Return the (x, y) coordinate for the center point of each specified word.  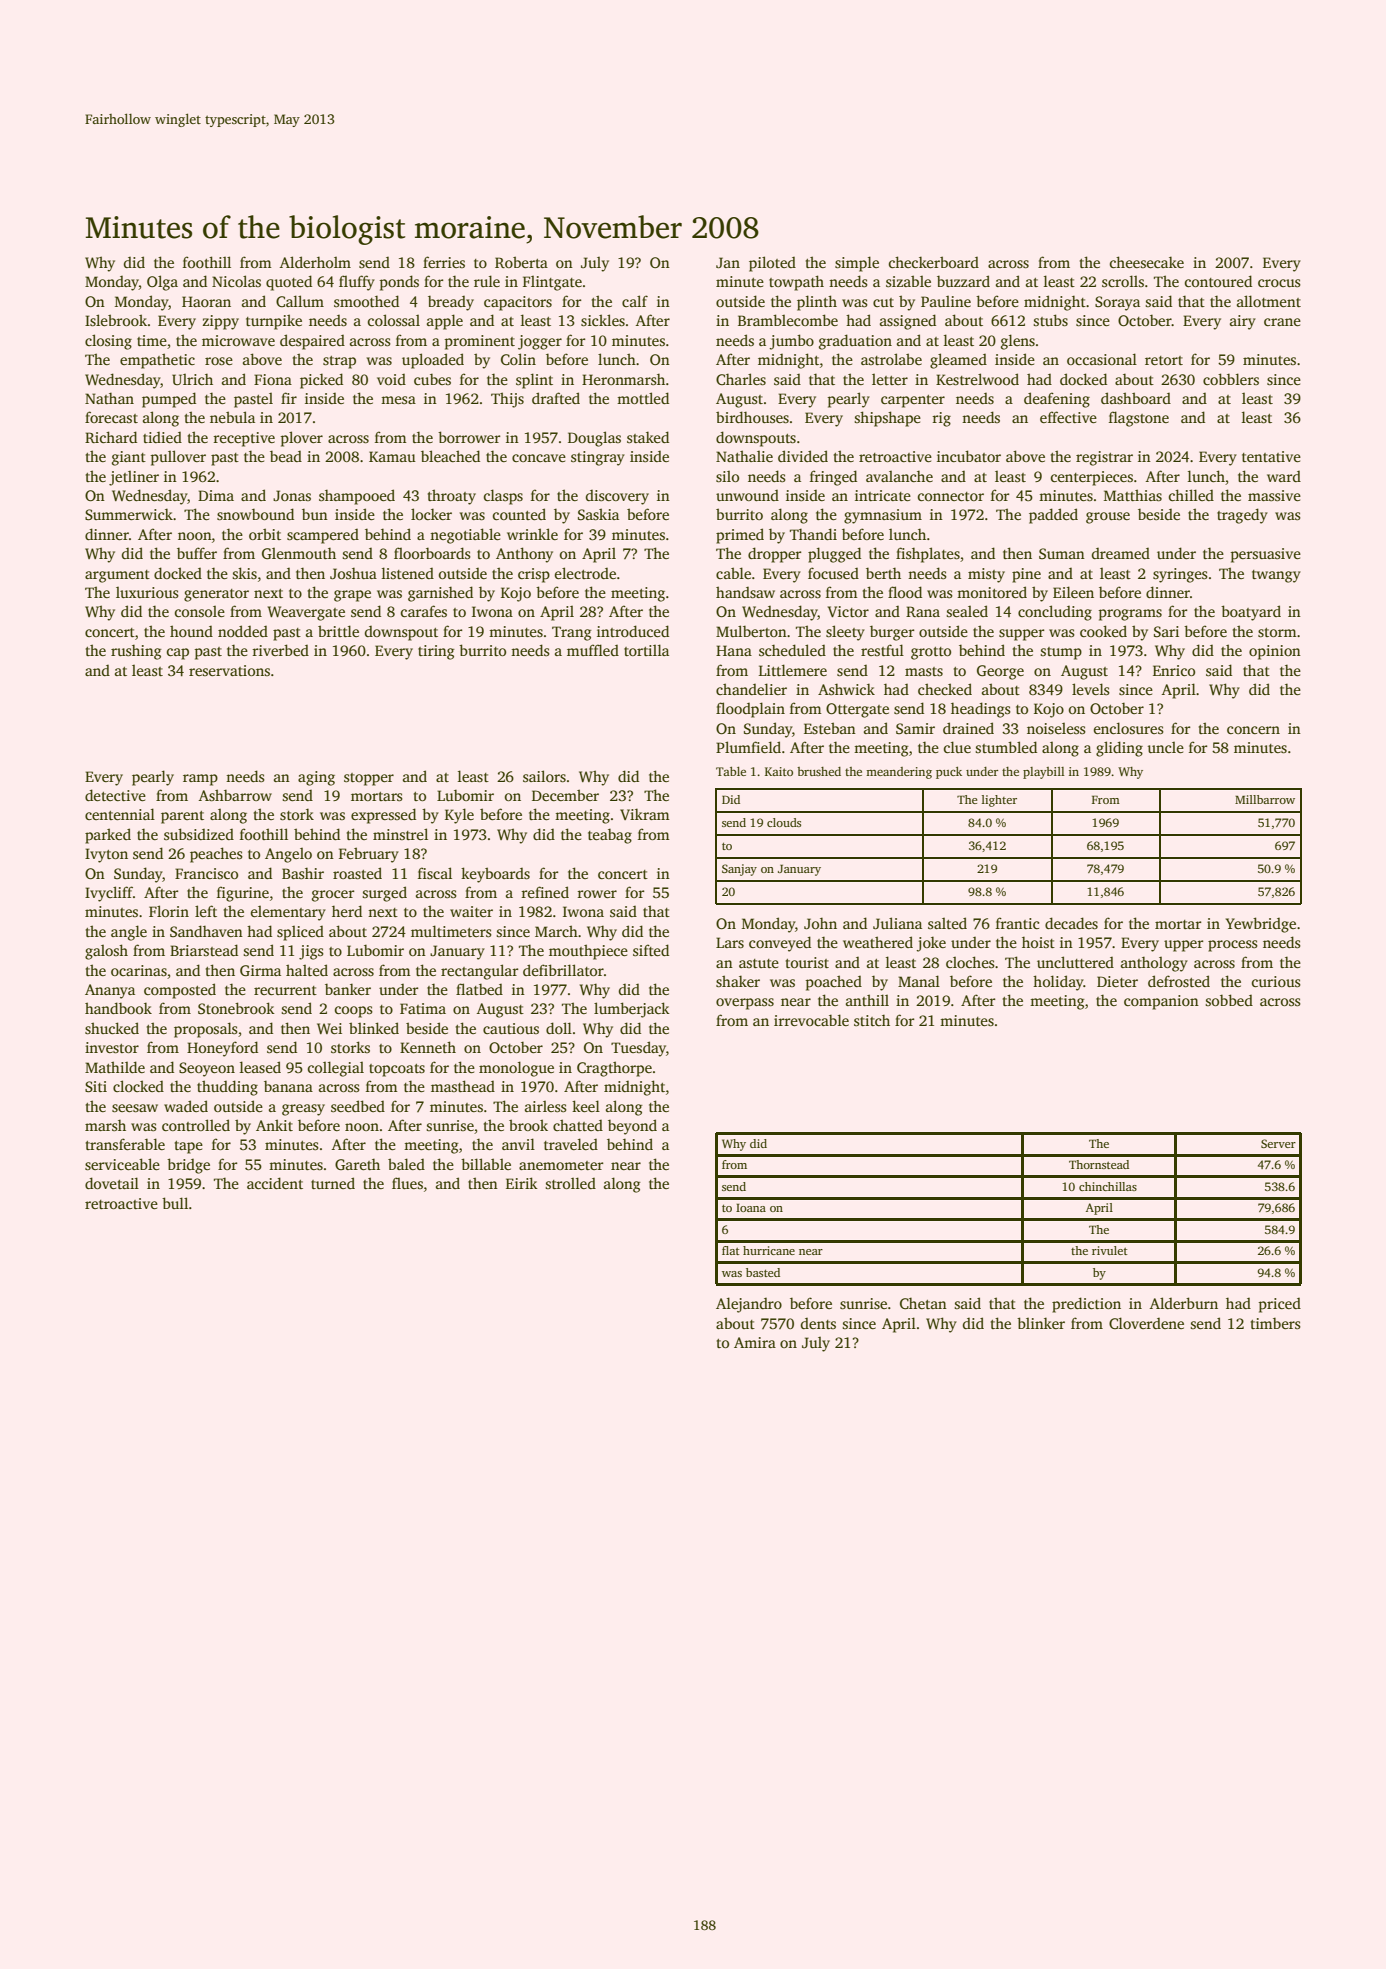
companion (1161, 1002)
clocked (138, 1086)
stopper (369, 779)
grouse (1108, 518)
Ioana (751, 1207)
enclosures (1129, 728)
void (391, 379)
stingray (598, 458)
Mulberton (751, 631)
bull (175, 1203)
